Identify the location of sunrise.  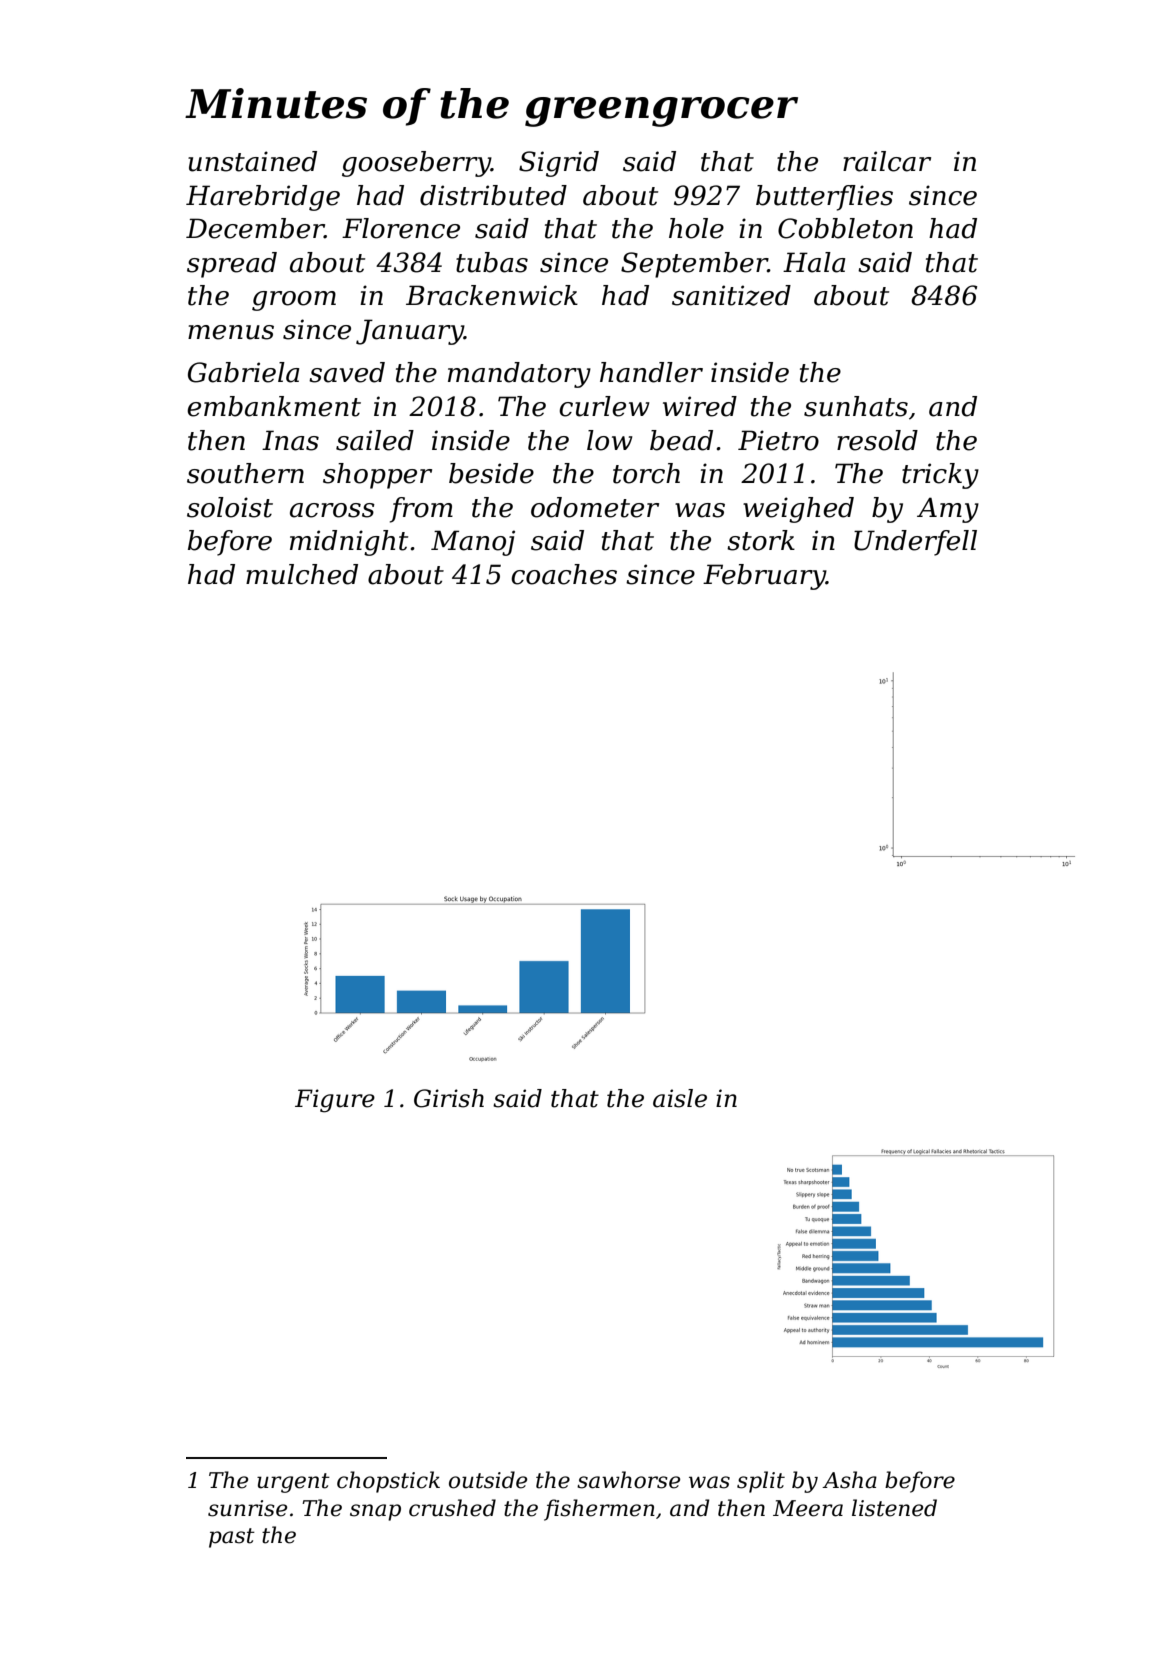
(247, 1508).
